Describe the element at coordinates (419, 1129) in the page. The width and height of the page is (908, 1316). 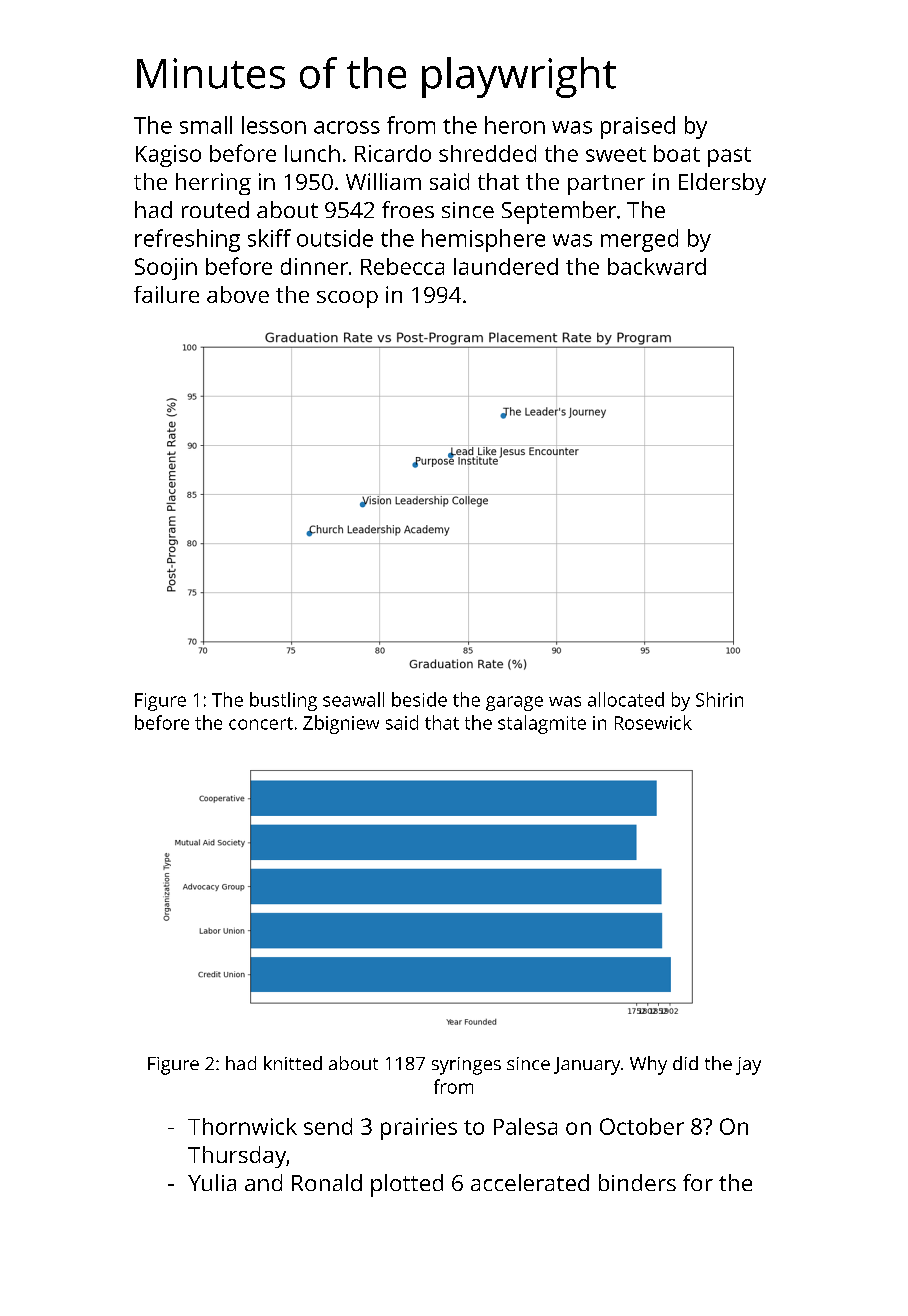
I see `prairies` at that location.
